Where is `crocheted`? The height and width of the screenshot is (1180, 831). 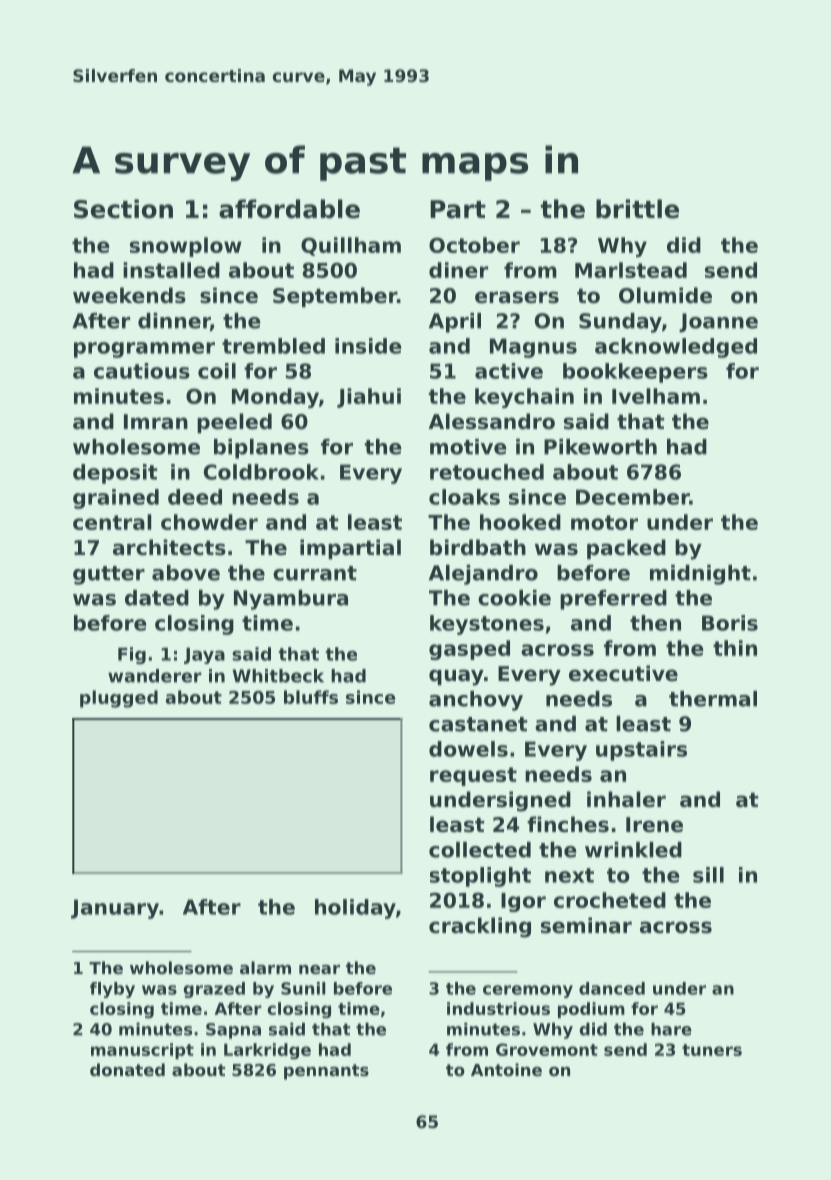
crocheted is located at coordinates (610, 900).
